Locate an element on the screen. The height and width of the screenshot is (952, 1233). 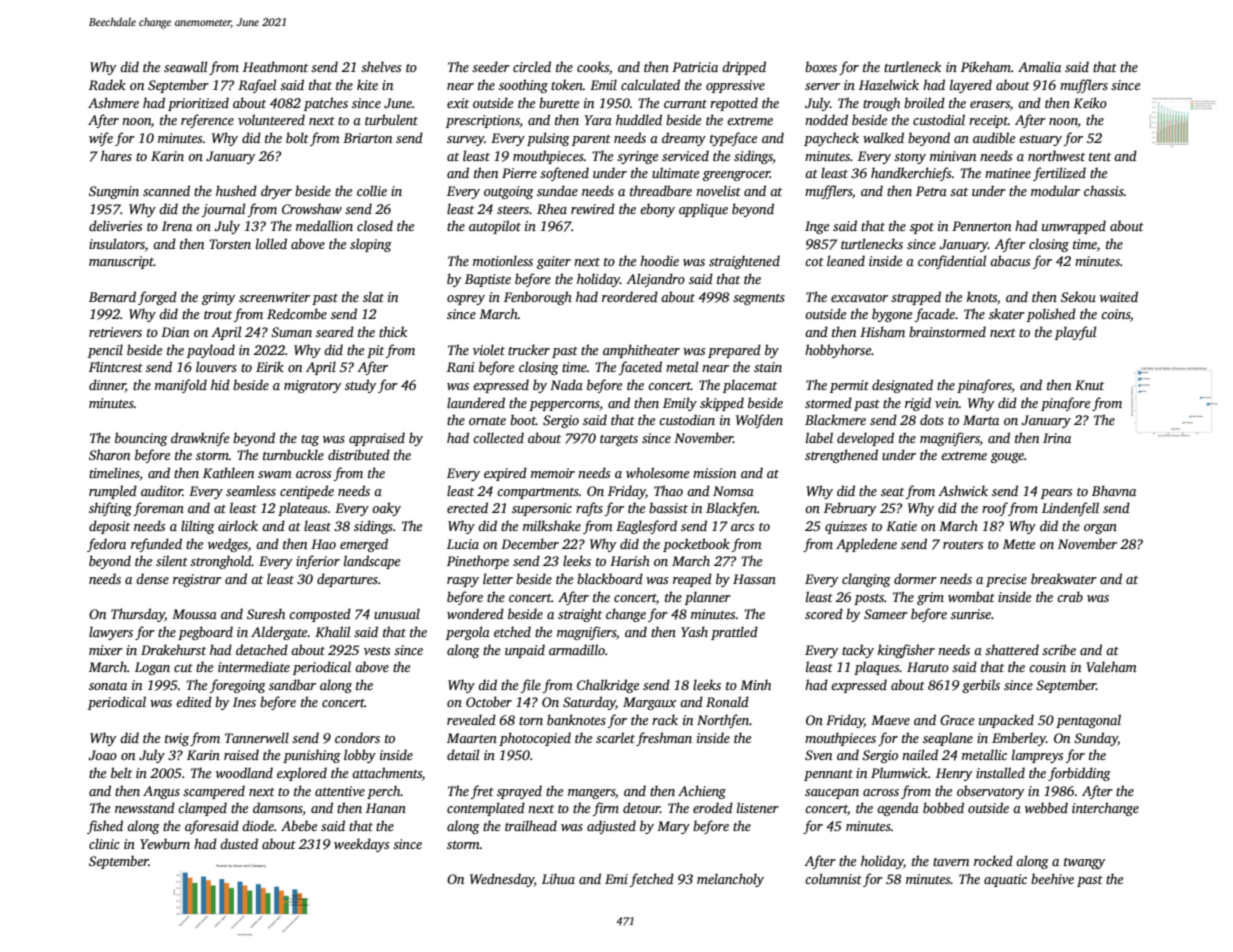
prioritized is located at coordinates (198, 104).
